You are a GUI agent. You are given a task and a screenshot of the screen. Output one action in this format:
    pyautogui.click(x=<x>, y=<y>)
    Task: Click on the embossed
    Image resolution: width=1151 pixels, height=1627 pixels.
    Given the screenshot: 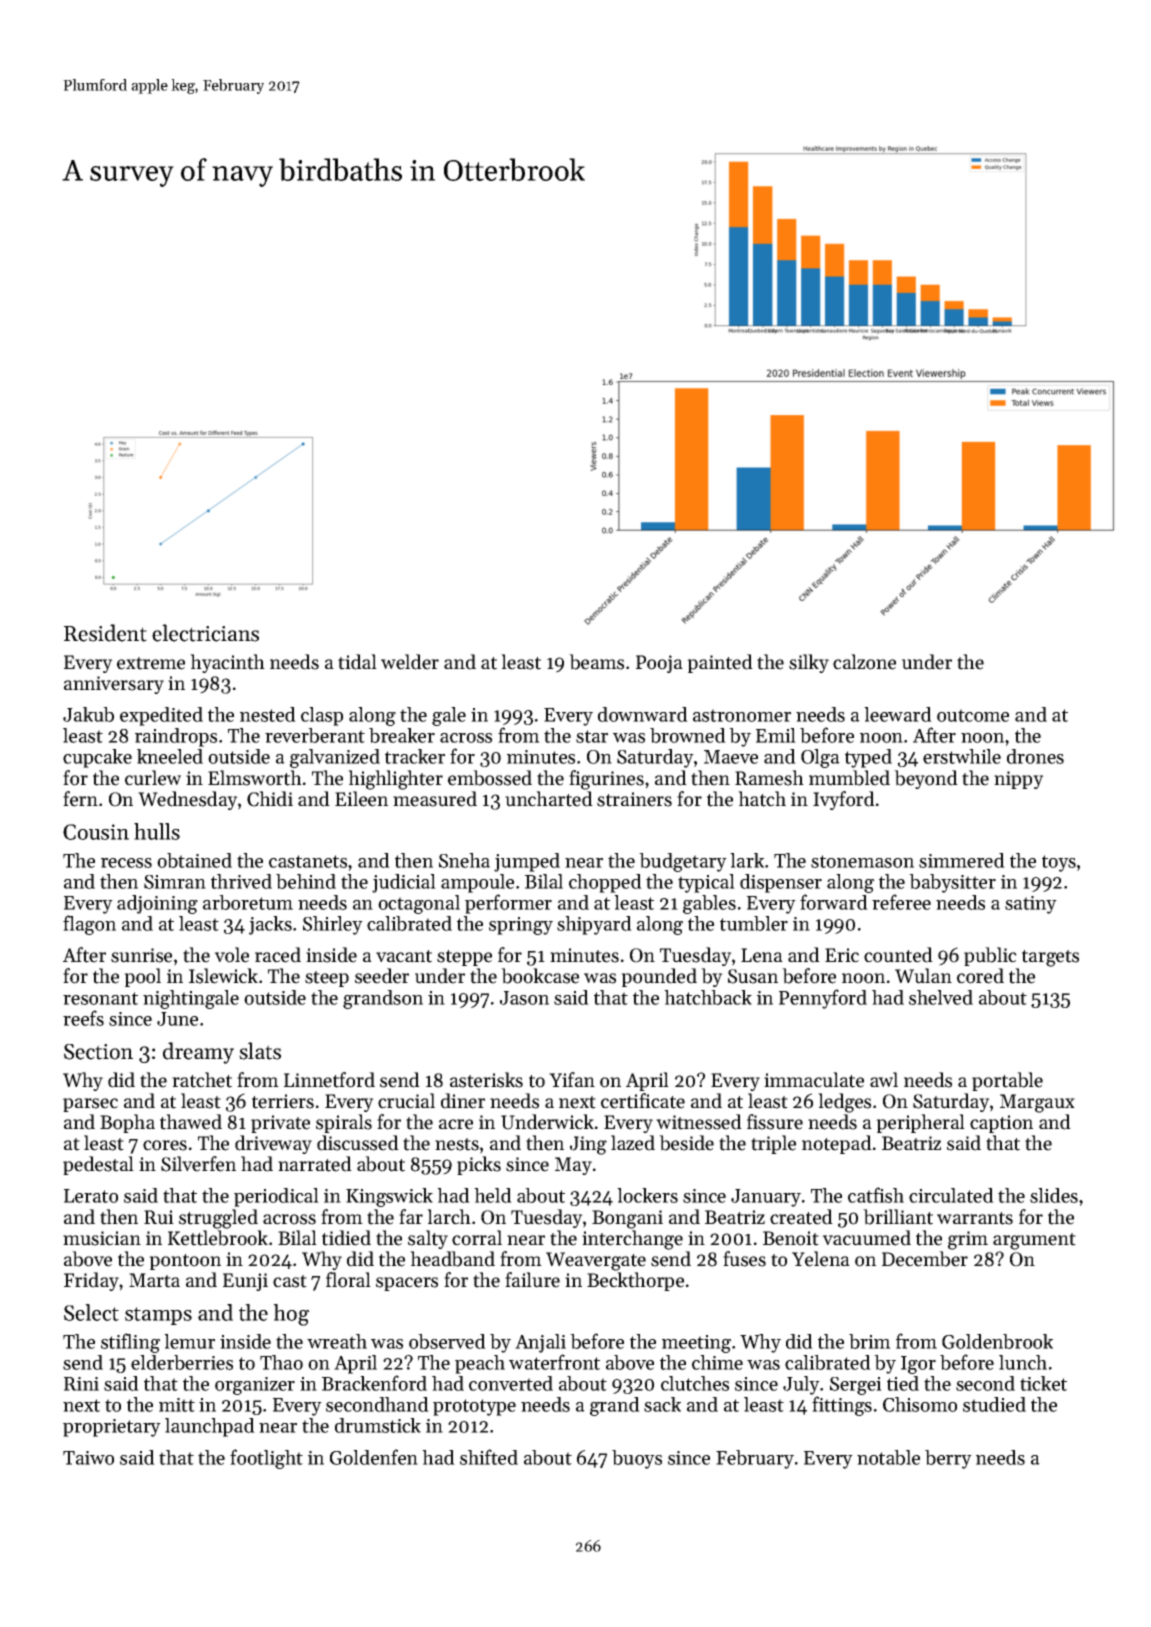 What is the action you would take?
    pyautogui.click(x=490, y=778)
